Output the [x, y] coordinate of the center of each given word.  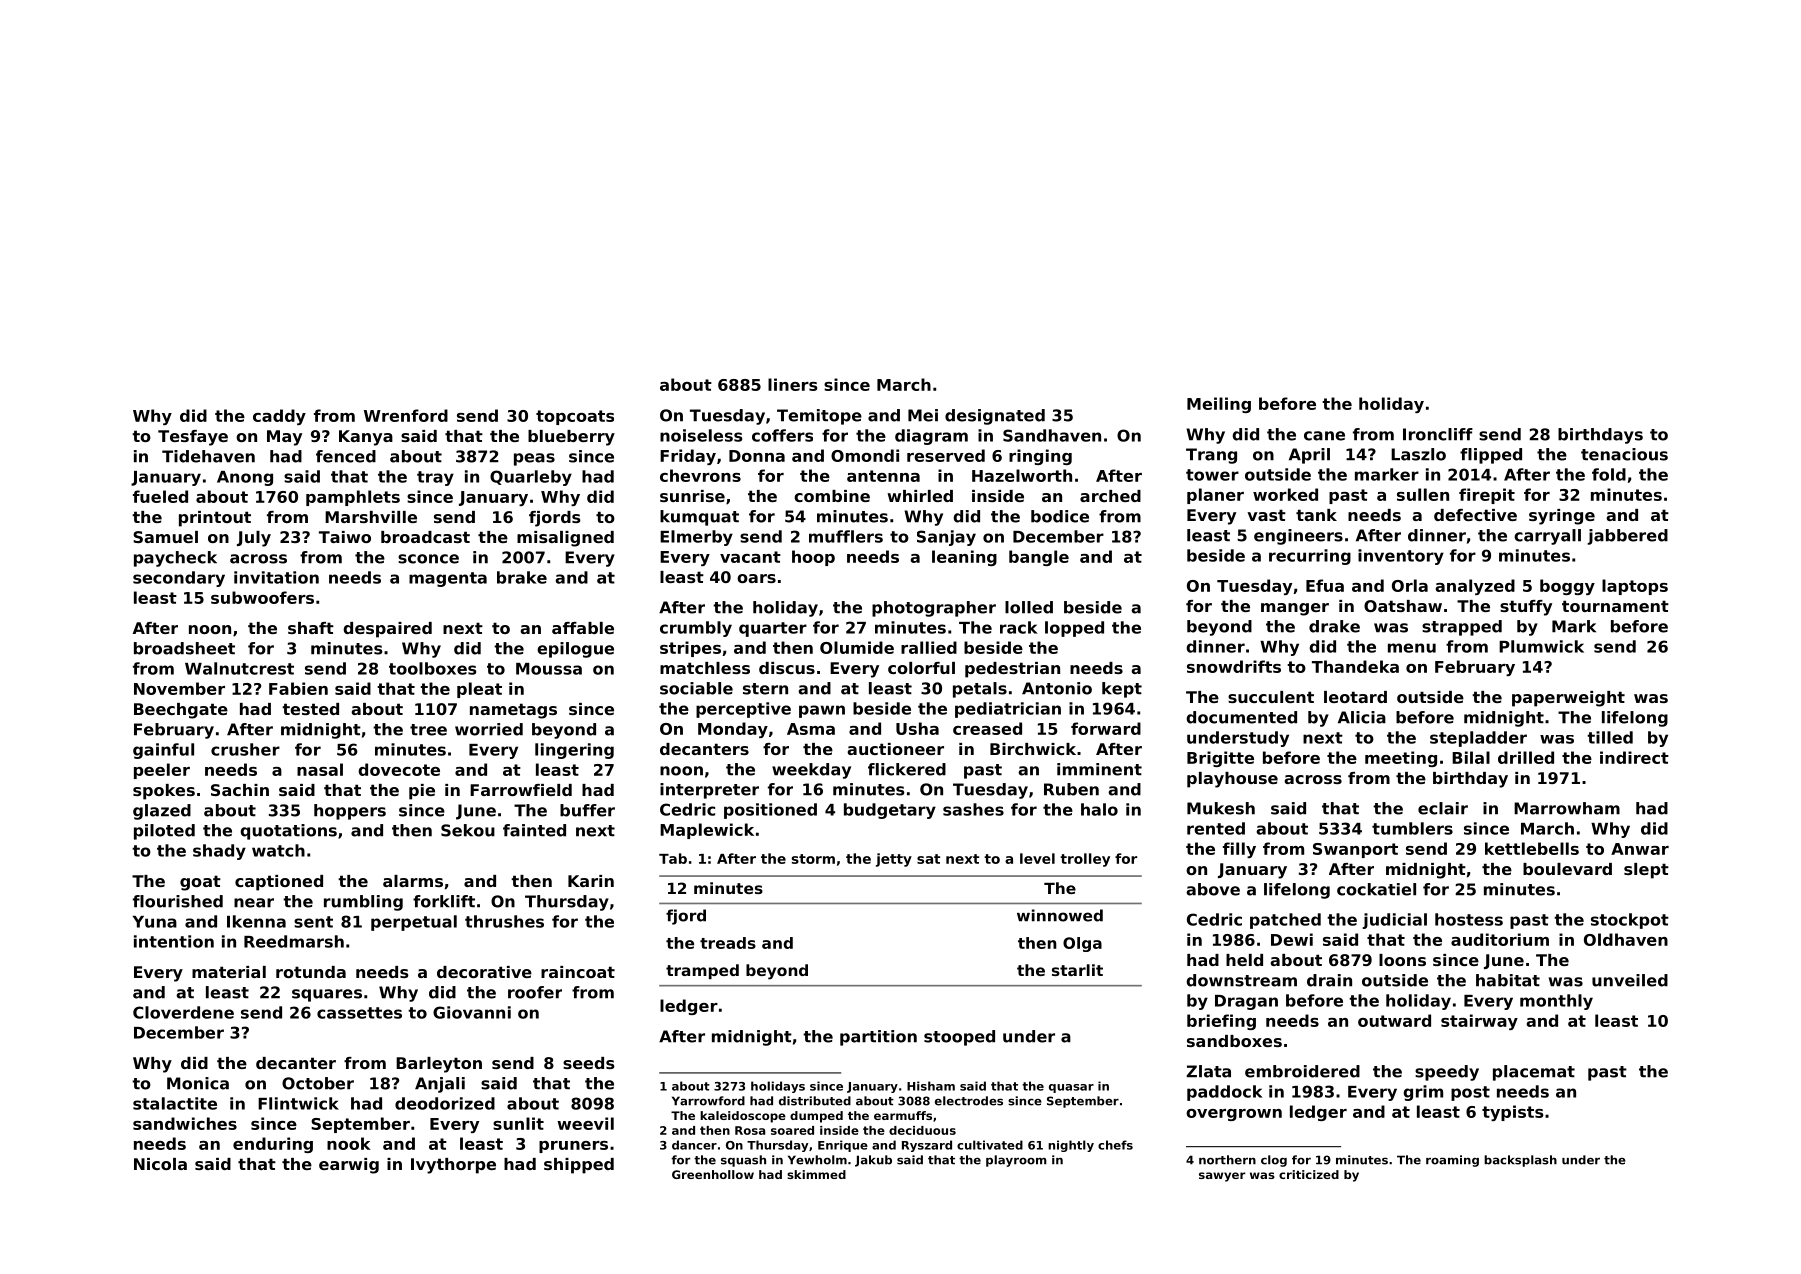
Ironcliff [1438, 434]
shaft [311, 628]
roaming [1452, 1161]
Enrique [843, 1146]
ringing [1040, 457]
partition [878, 1038]
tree [428, 730]
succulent [1271, 697]
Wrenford [406, 415]
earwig [349, 1166]
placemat [1534, 1073]
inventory [1401, 557]
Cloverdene [183, 1012]
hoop [813, 558]
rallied [929, 647]
